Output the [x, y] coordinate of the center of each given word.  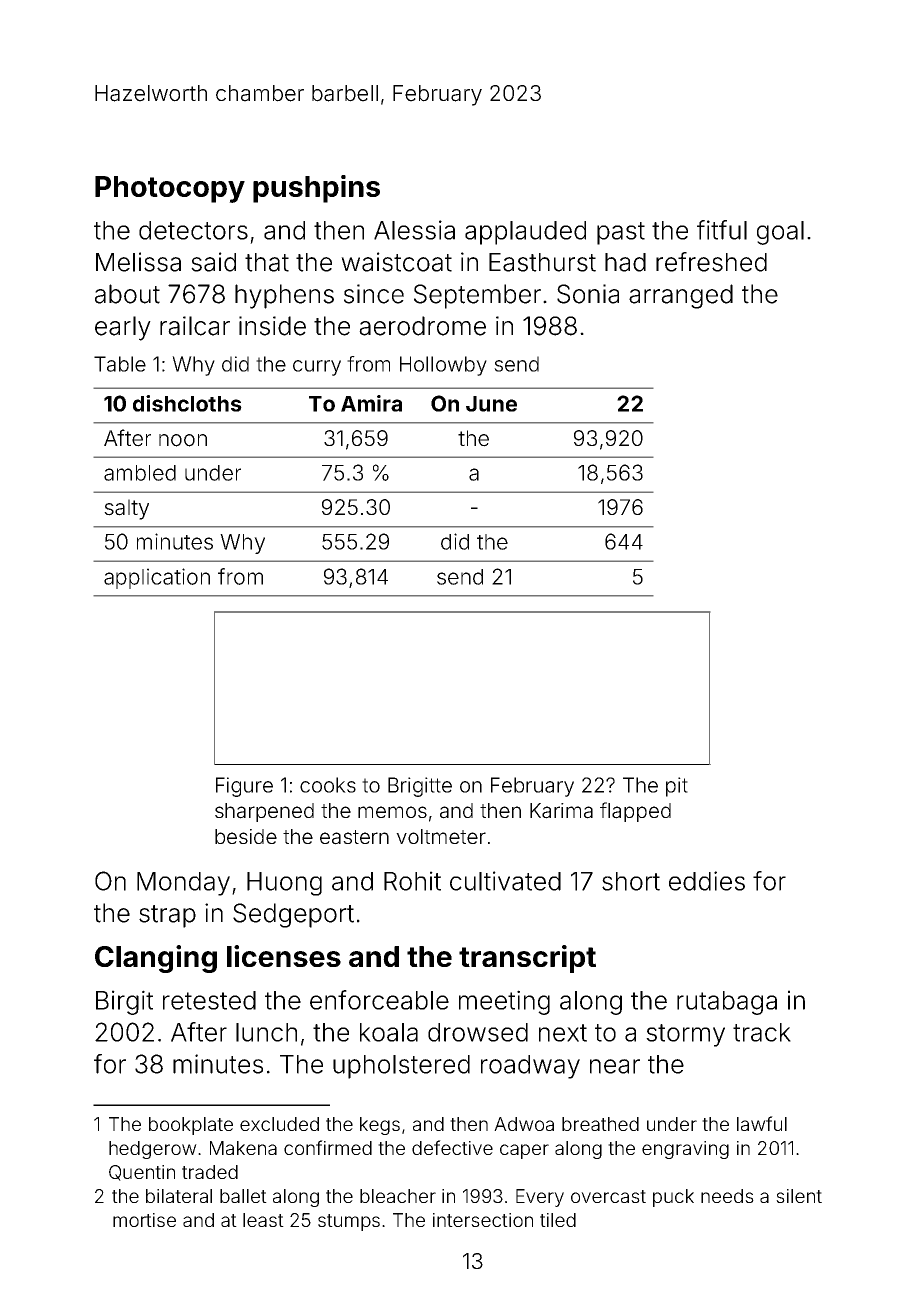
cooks [328, 785]
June [491, 404]
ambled [140, 473]
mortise [144, 1220]
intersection [483, 1220]
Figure [244, 787]
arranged [681, 296]
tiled [558, 1220]
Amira [371, 403]
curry [317, 368]
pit [677, 787]
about [127, 294]
